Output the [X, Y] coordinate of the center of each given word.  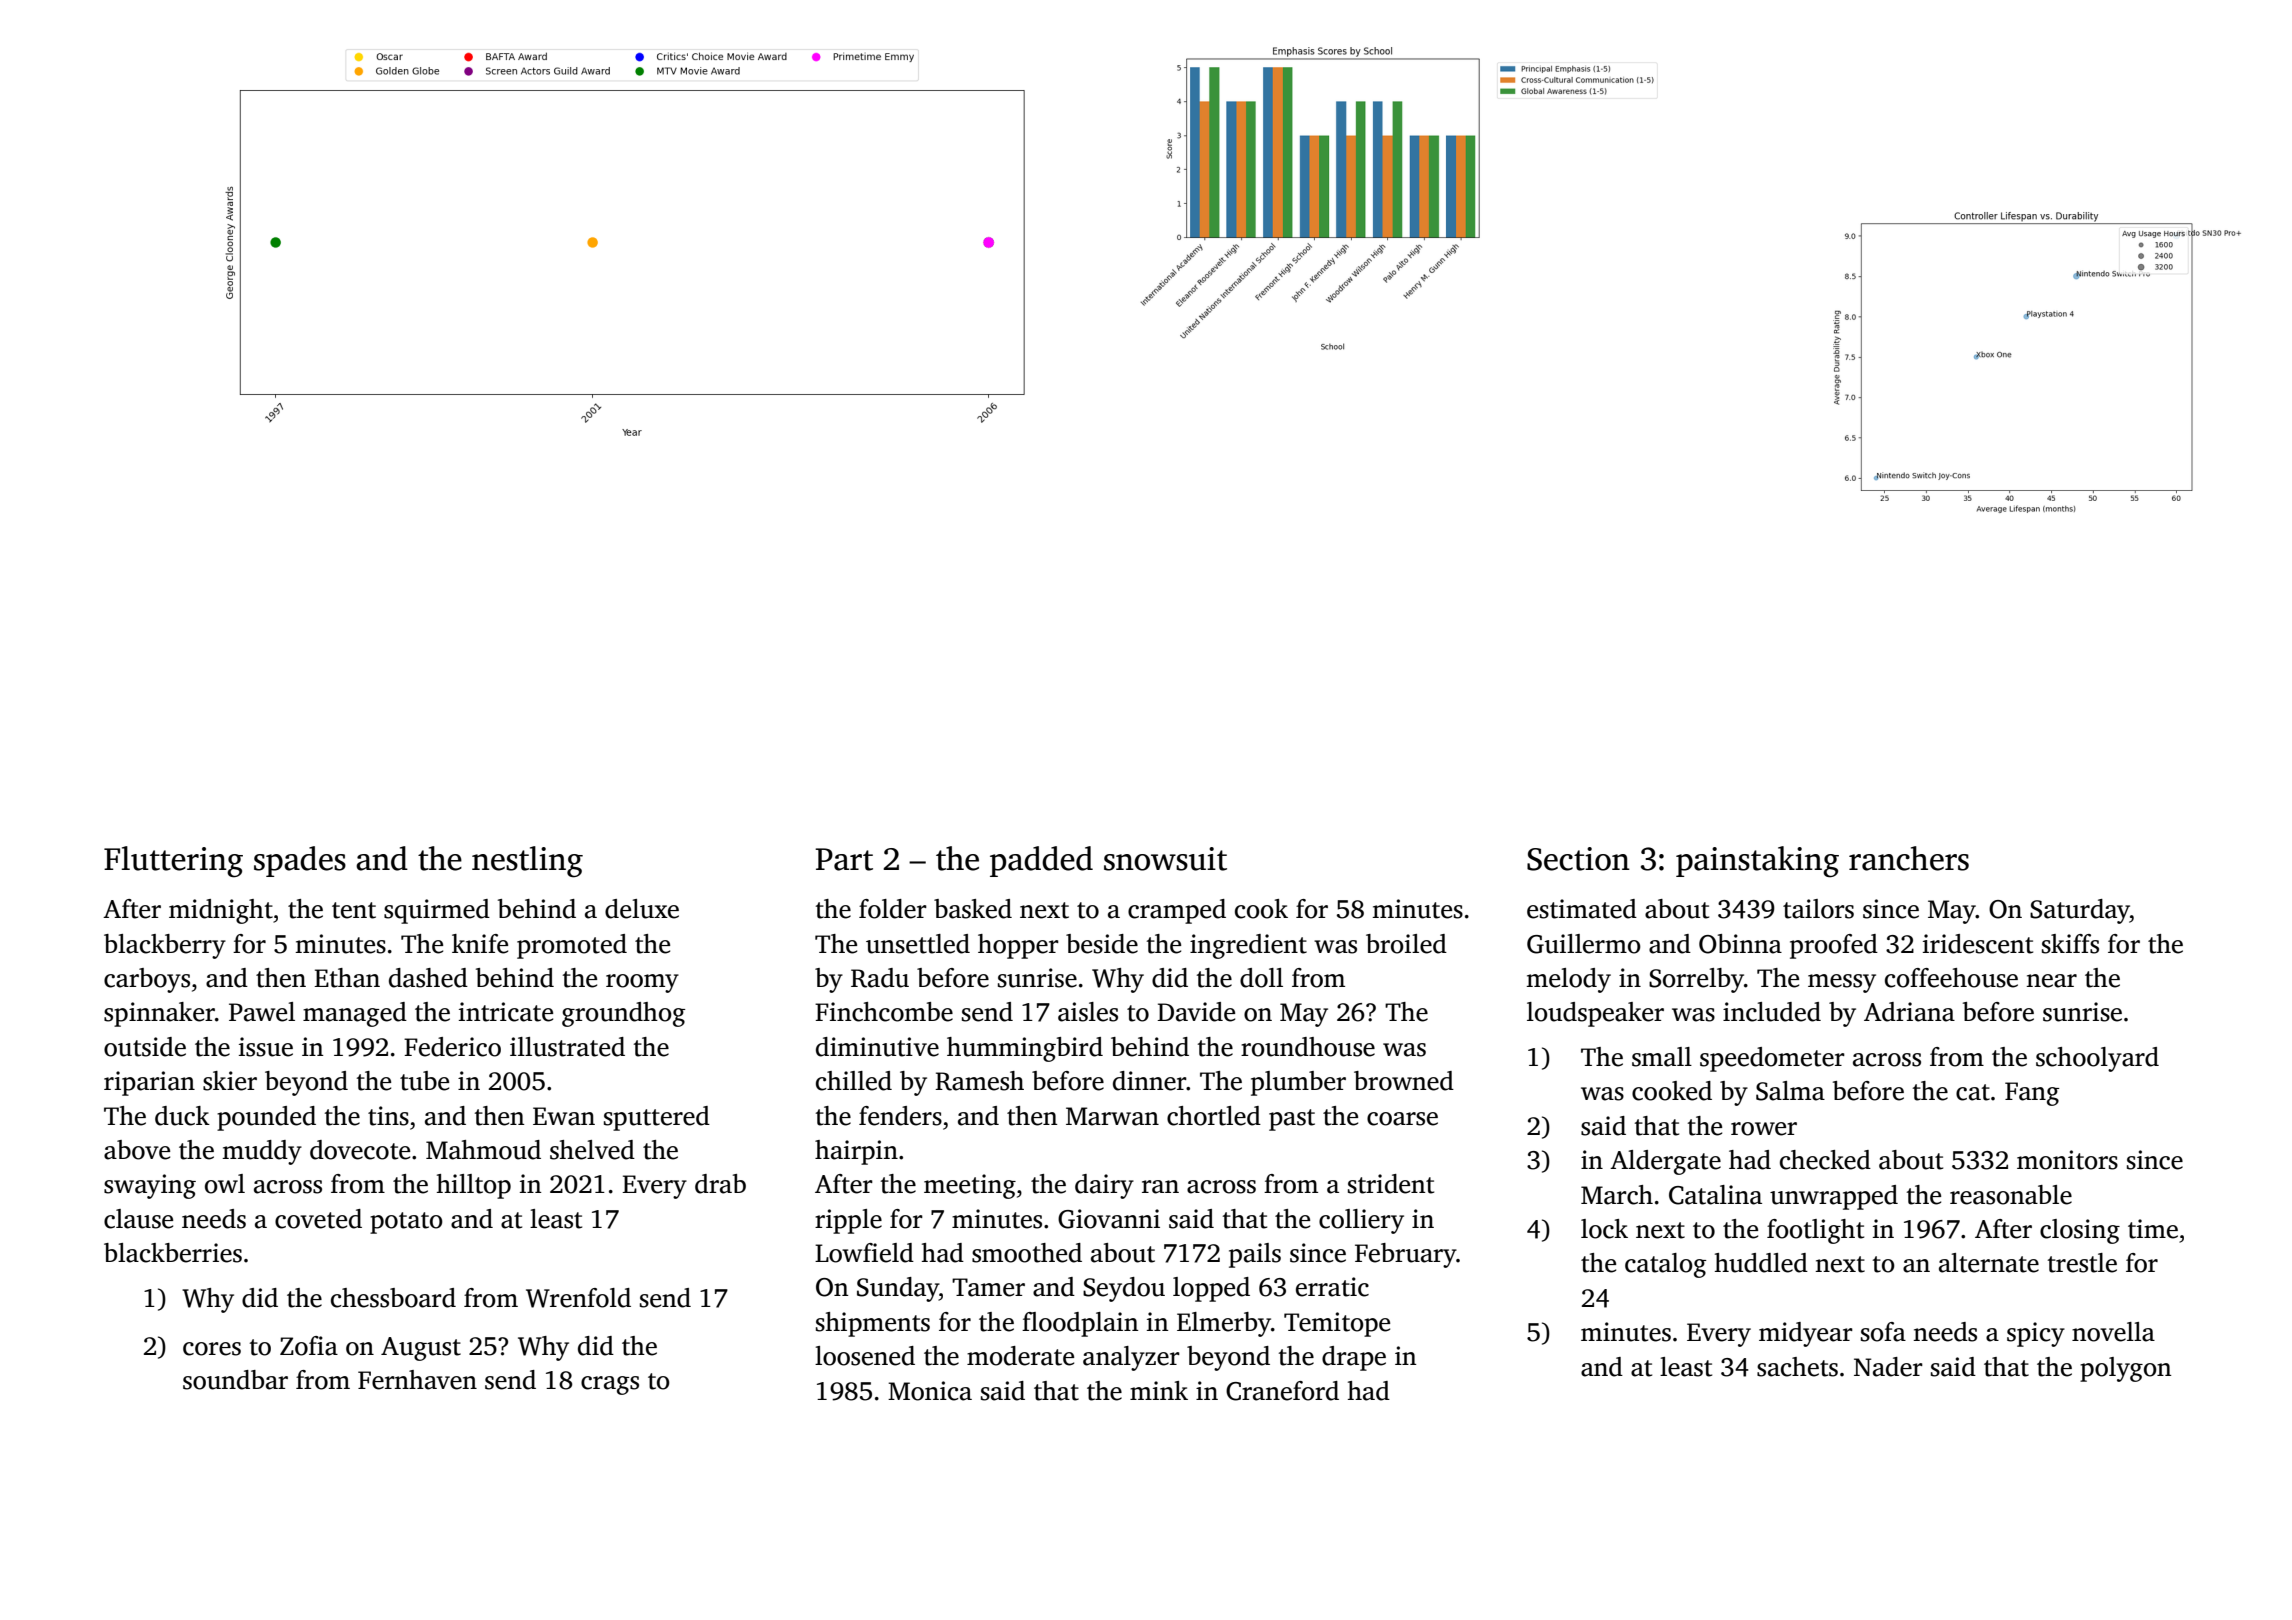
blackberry [165, 946]
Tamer [988, 1287]
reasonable [2011, 1195]
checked [1825, 1160]
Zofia [309, 1346]
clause [138, 1219]
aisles [1088, 1012]
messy [1842, 983]
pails [1255, 1255]
